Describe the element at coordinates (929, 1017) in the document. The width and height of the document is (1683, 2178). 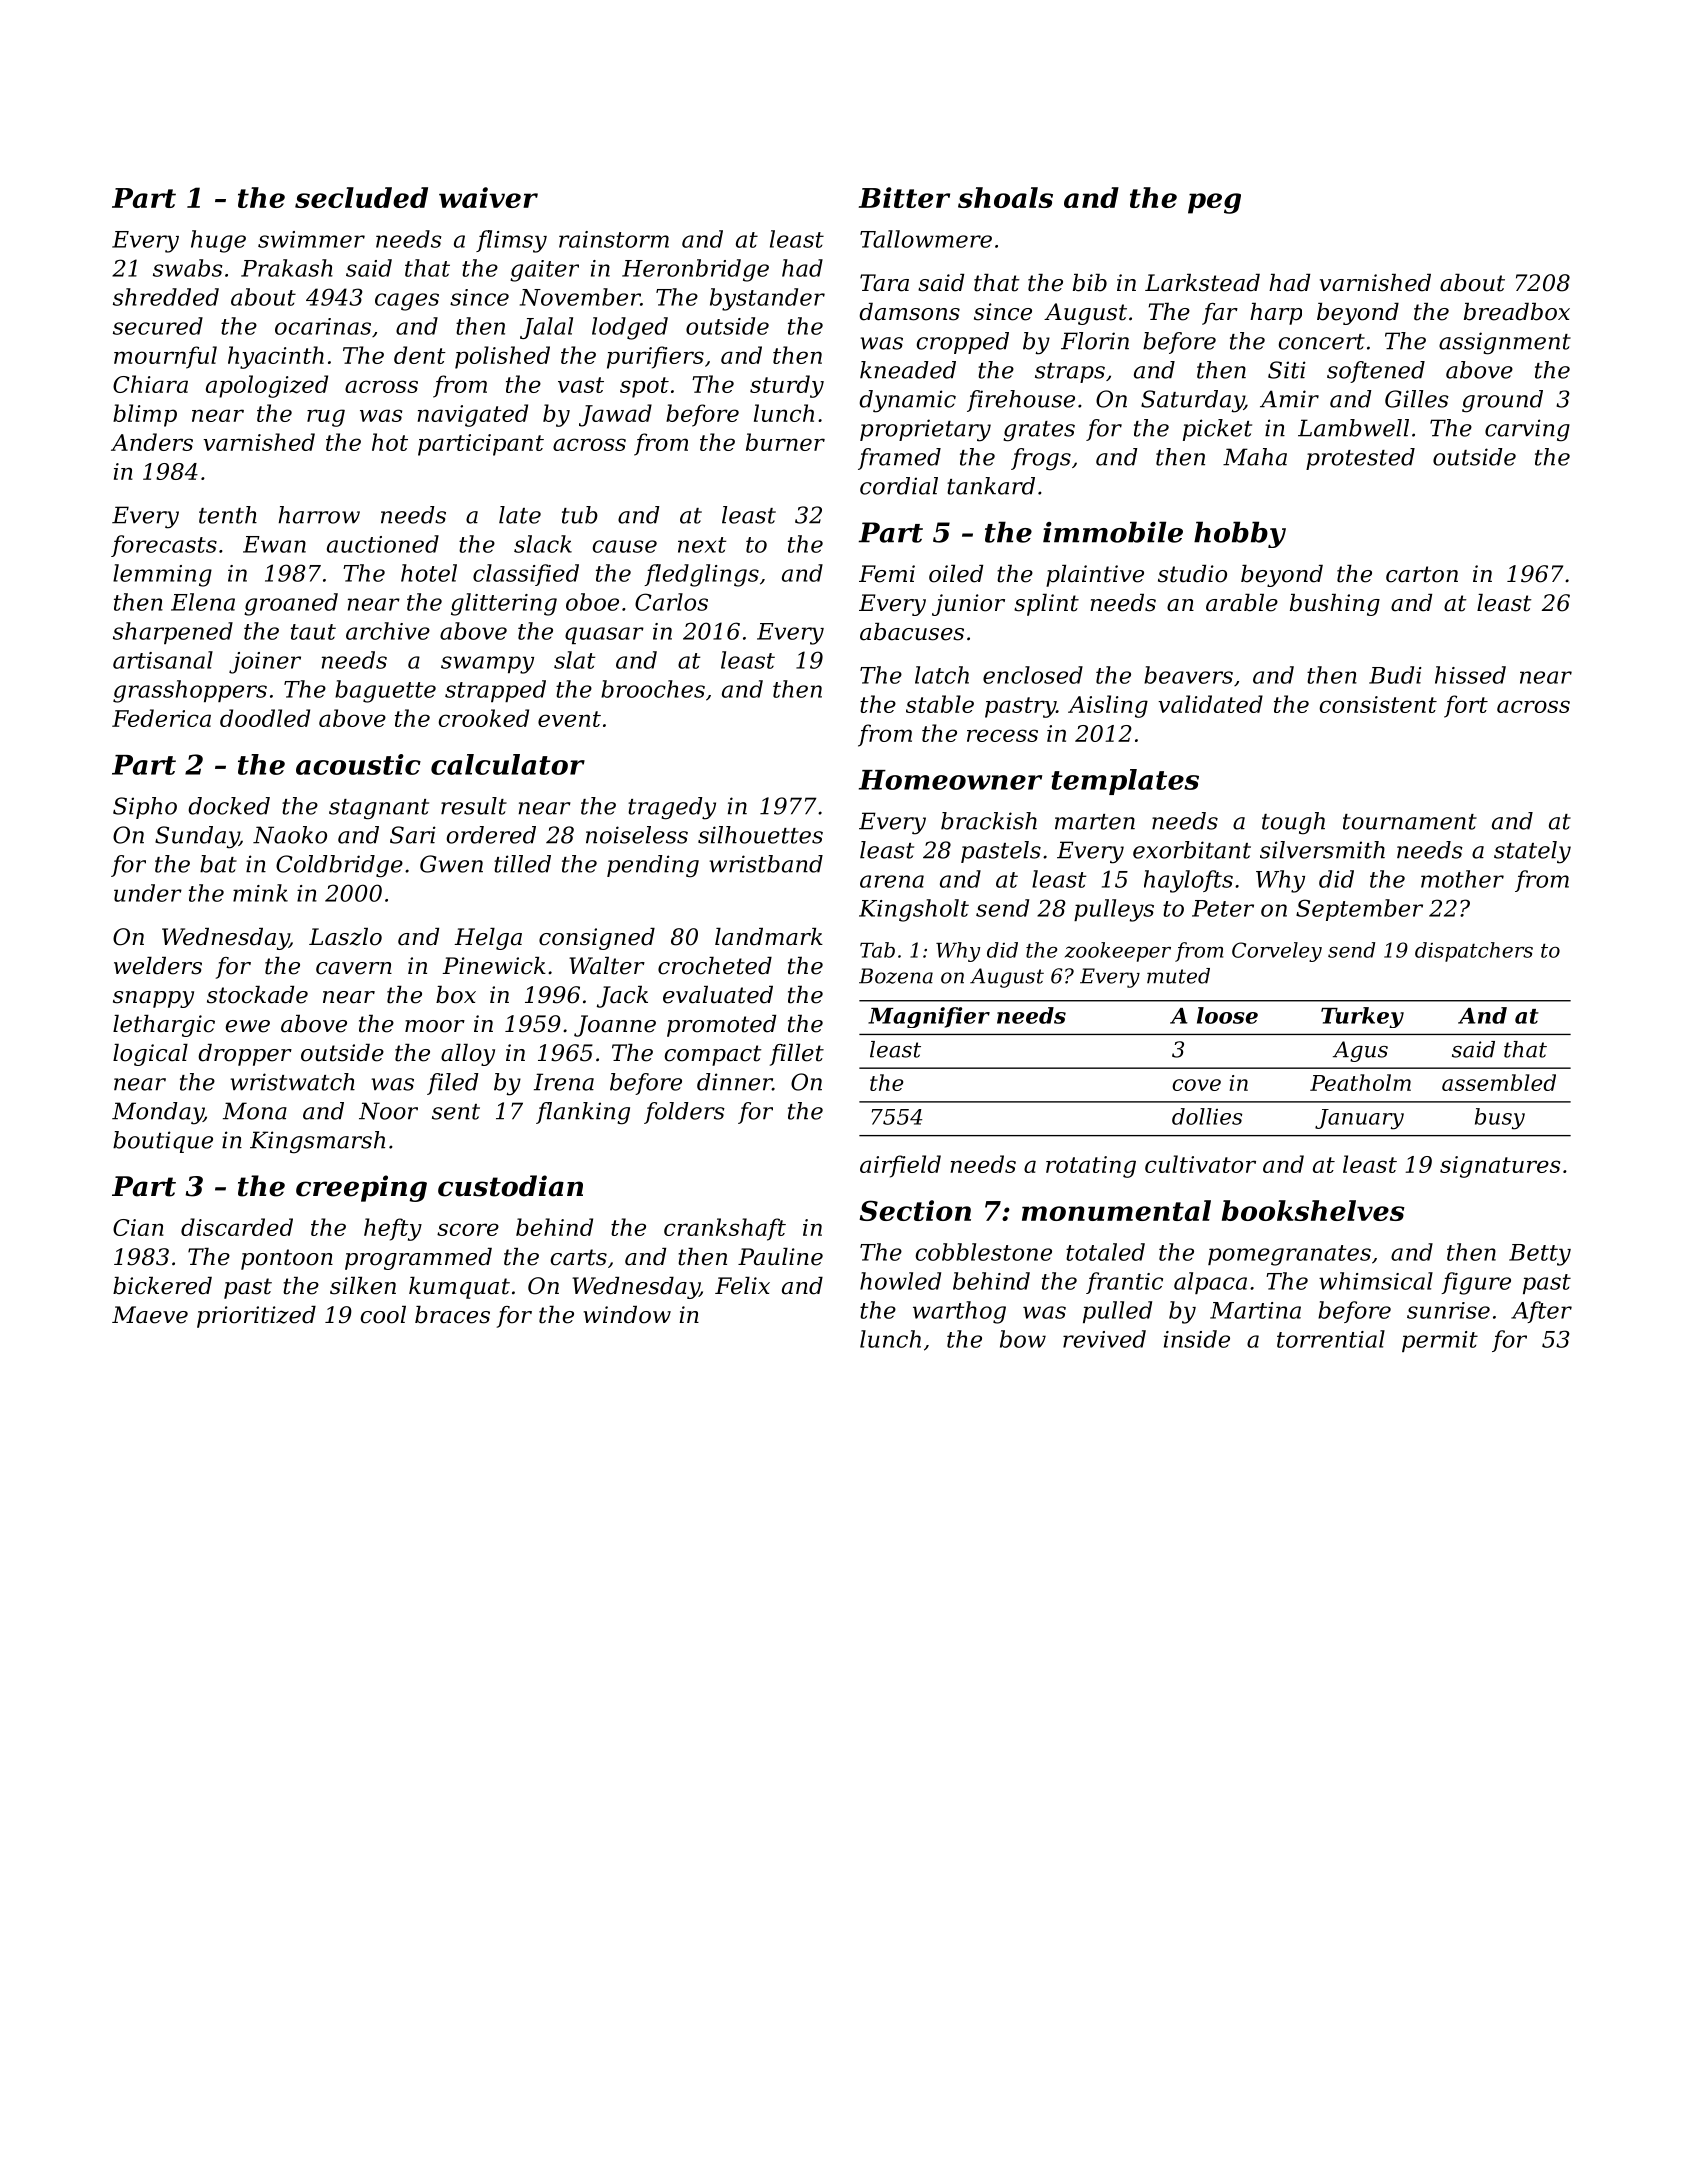
I see `Magnifier` at that location.
